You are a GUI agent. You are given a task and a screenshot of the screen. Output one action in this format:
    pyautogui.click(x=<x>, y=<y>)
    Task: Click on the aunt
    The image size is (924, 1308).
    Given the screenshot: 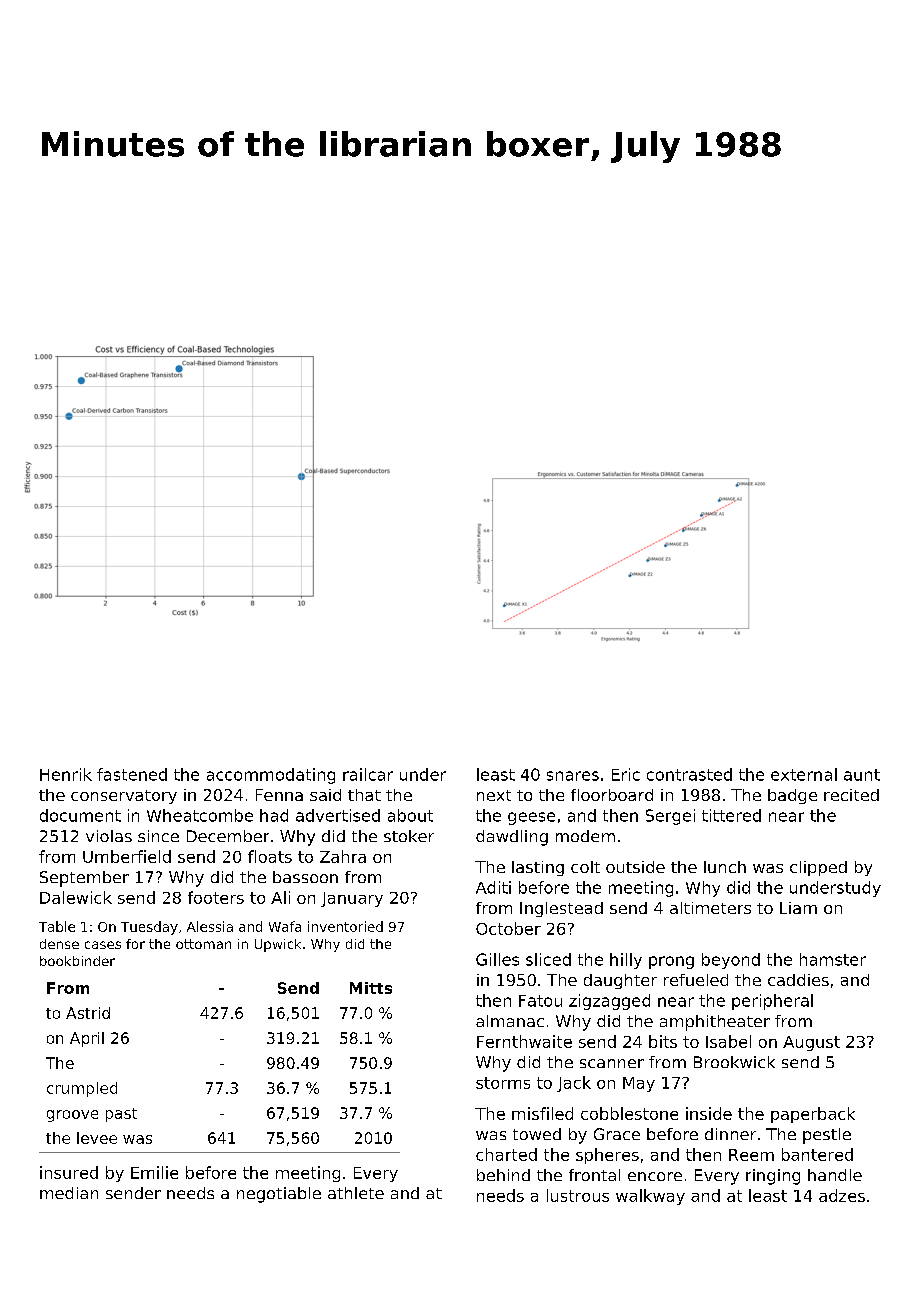 What is the action you would take?
    pyautogui.click(x=862, y=775)
